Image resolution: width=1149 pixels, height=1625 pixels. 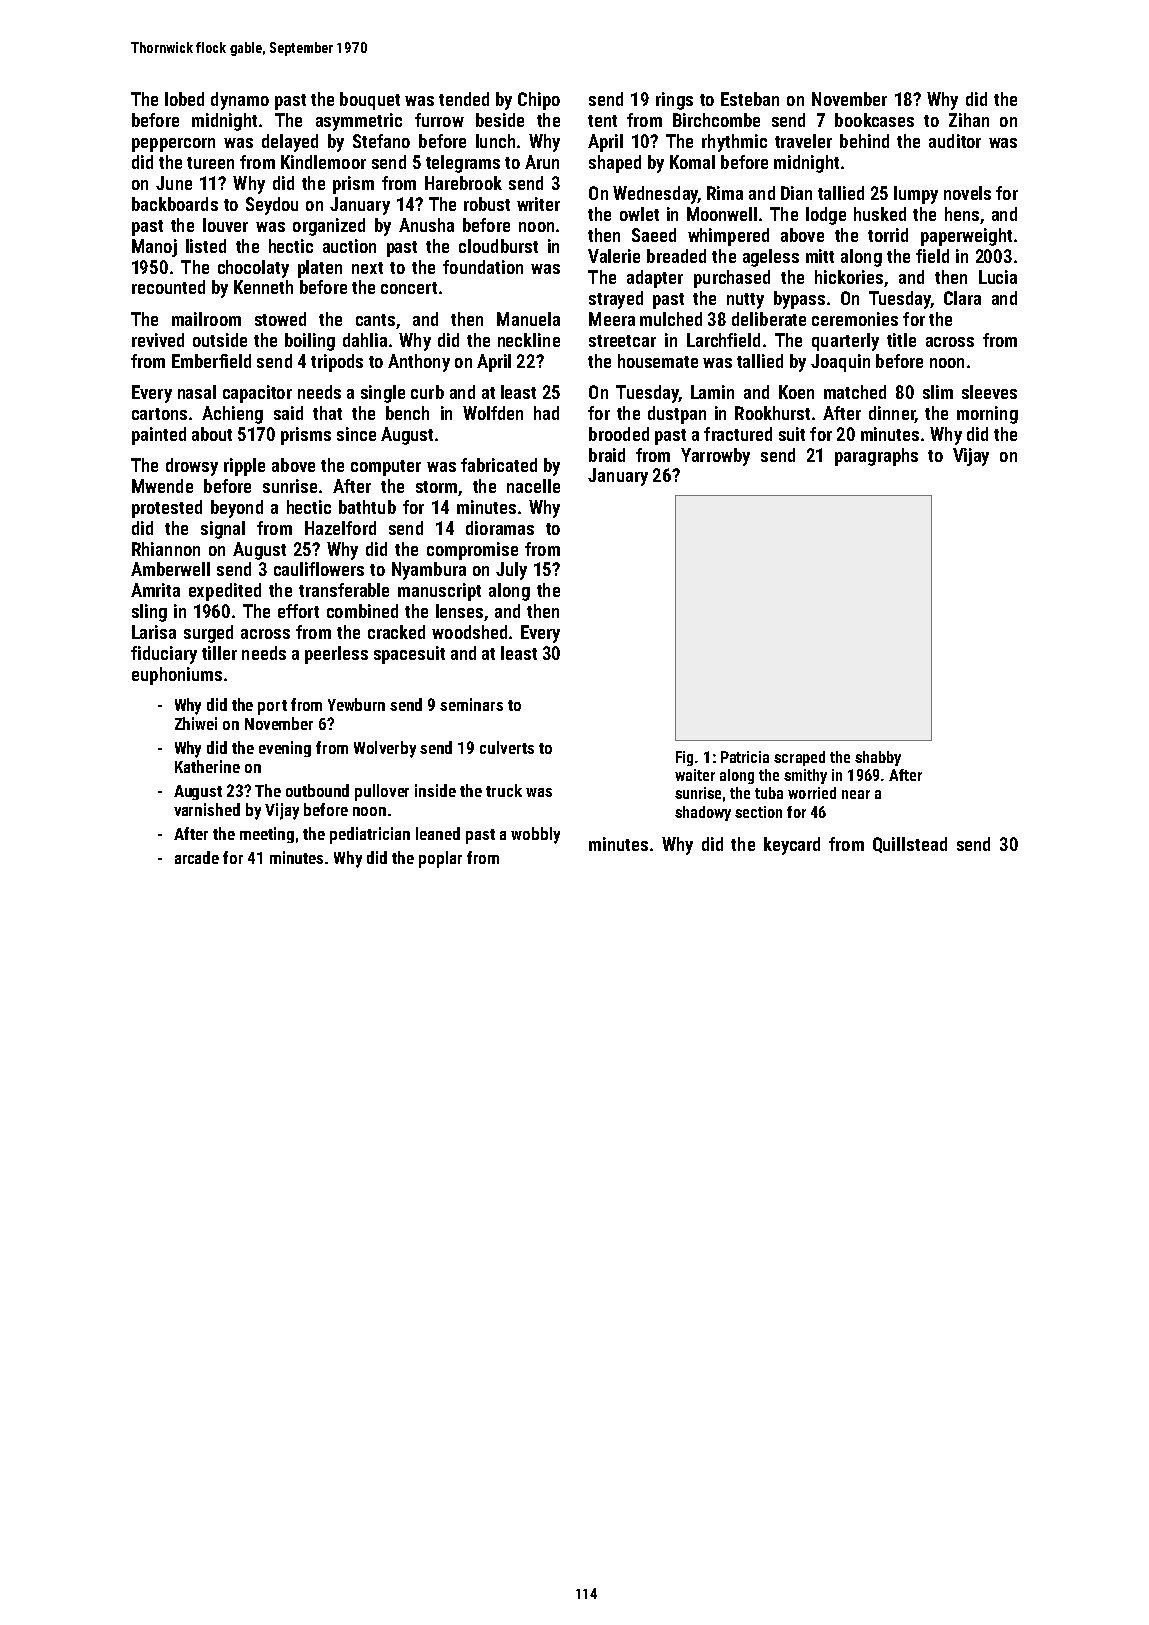 What do you see at coordinates (459, 611) in the screenshot?
I see `lenses` at bounding box center [459, 611].
